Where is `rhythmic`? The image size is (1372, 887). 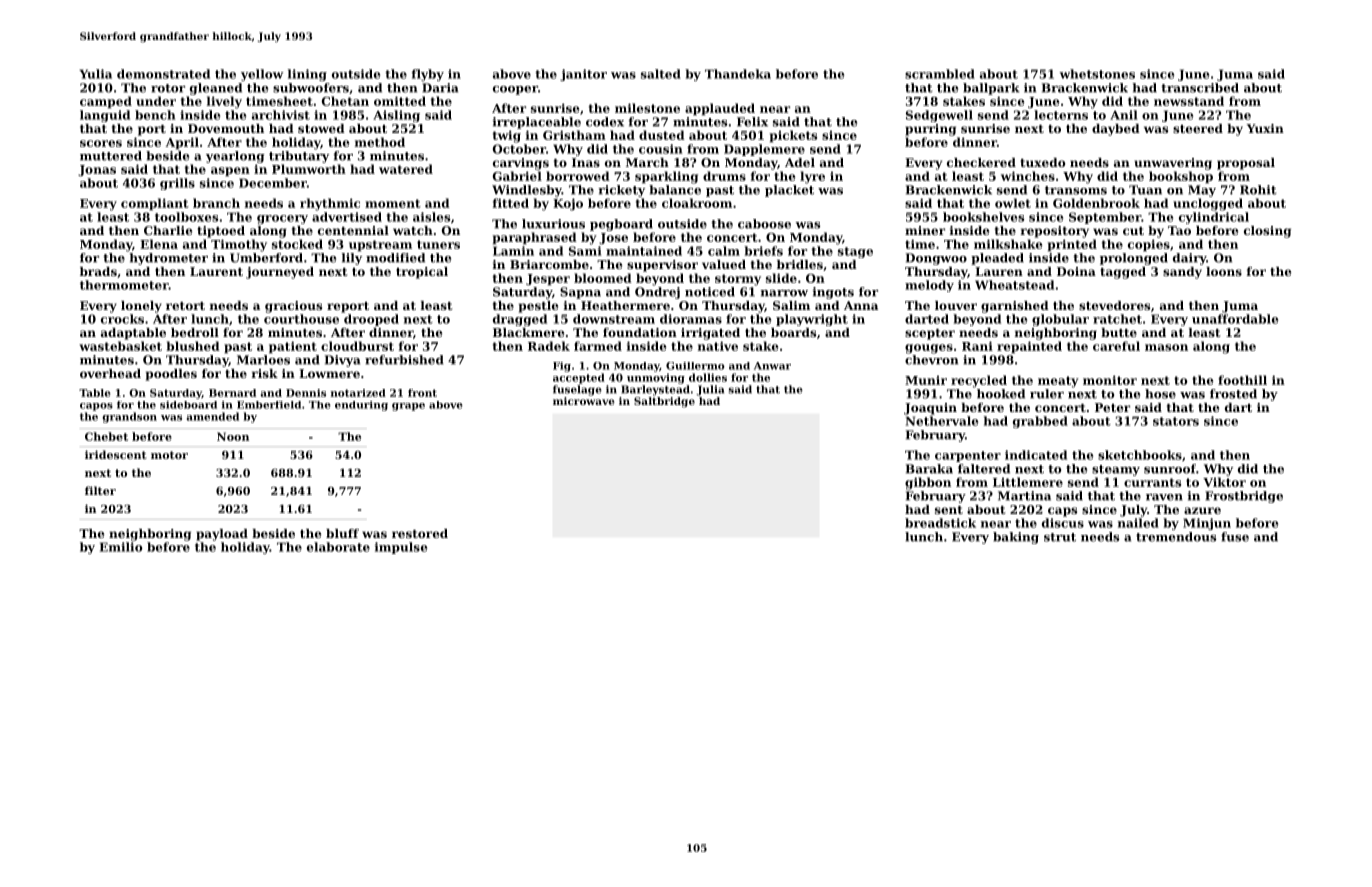 rhythmic is located at coordinates (330, 204).
